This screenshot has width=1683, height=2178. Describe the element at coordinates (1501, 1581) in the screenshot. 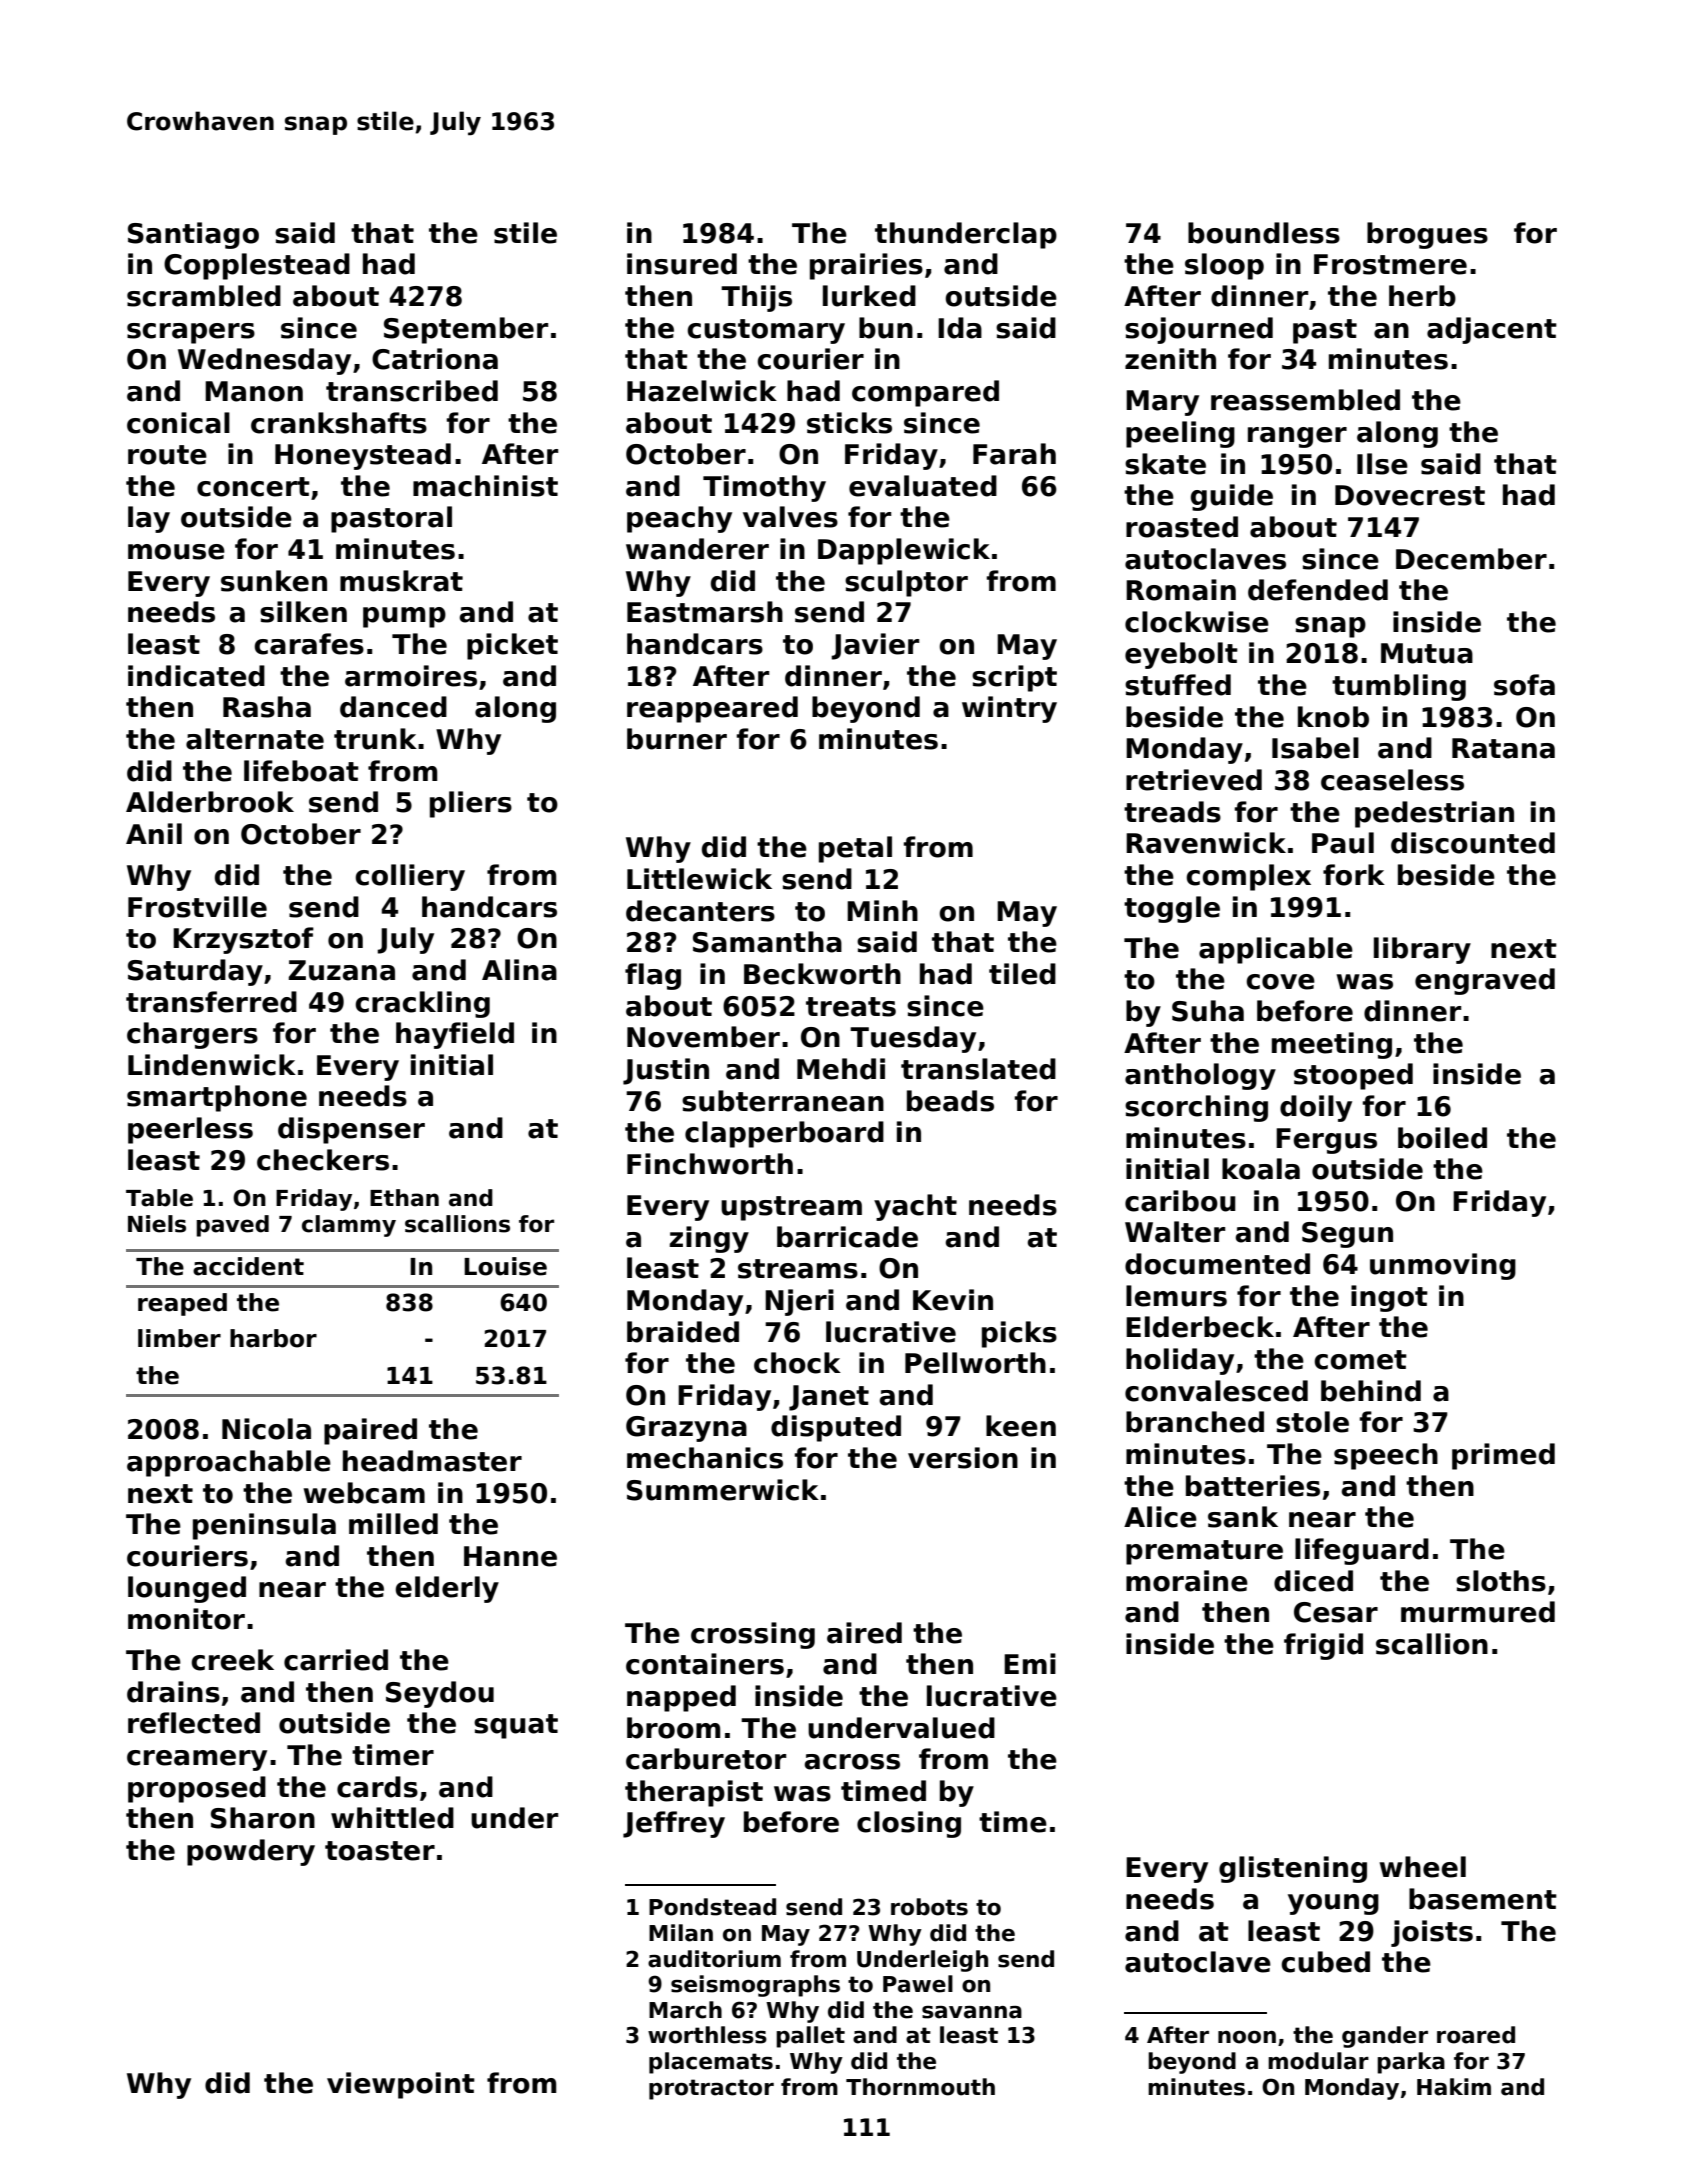

I see `sloths` at that location.
